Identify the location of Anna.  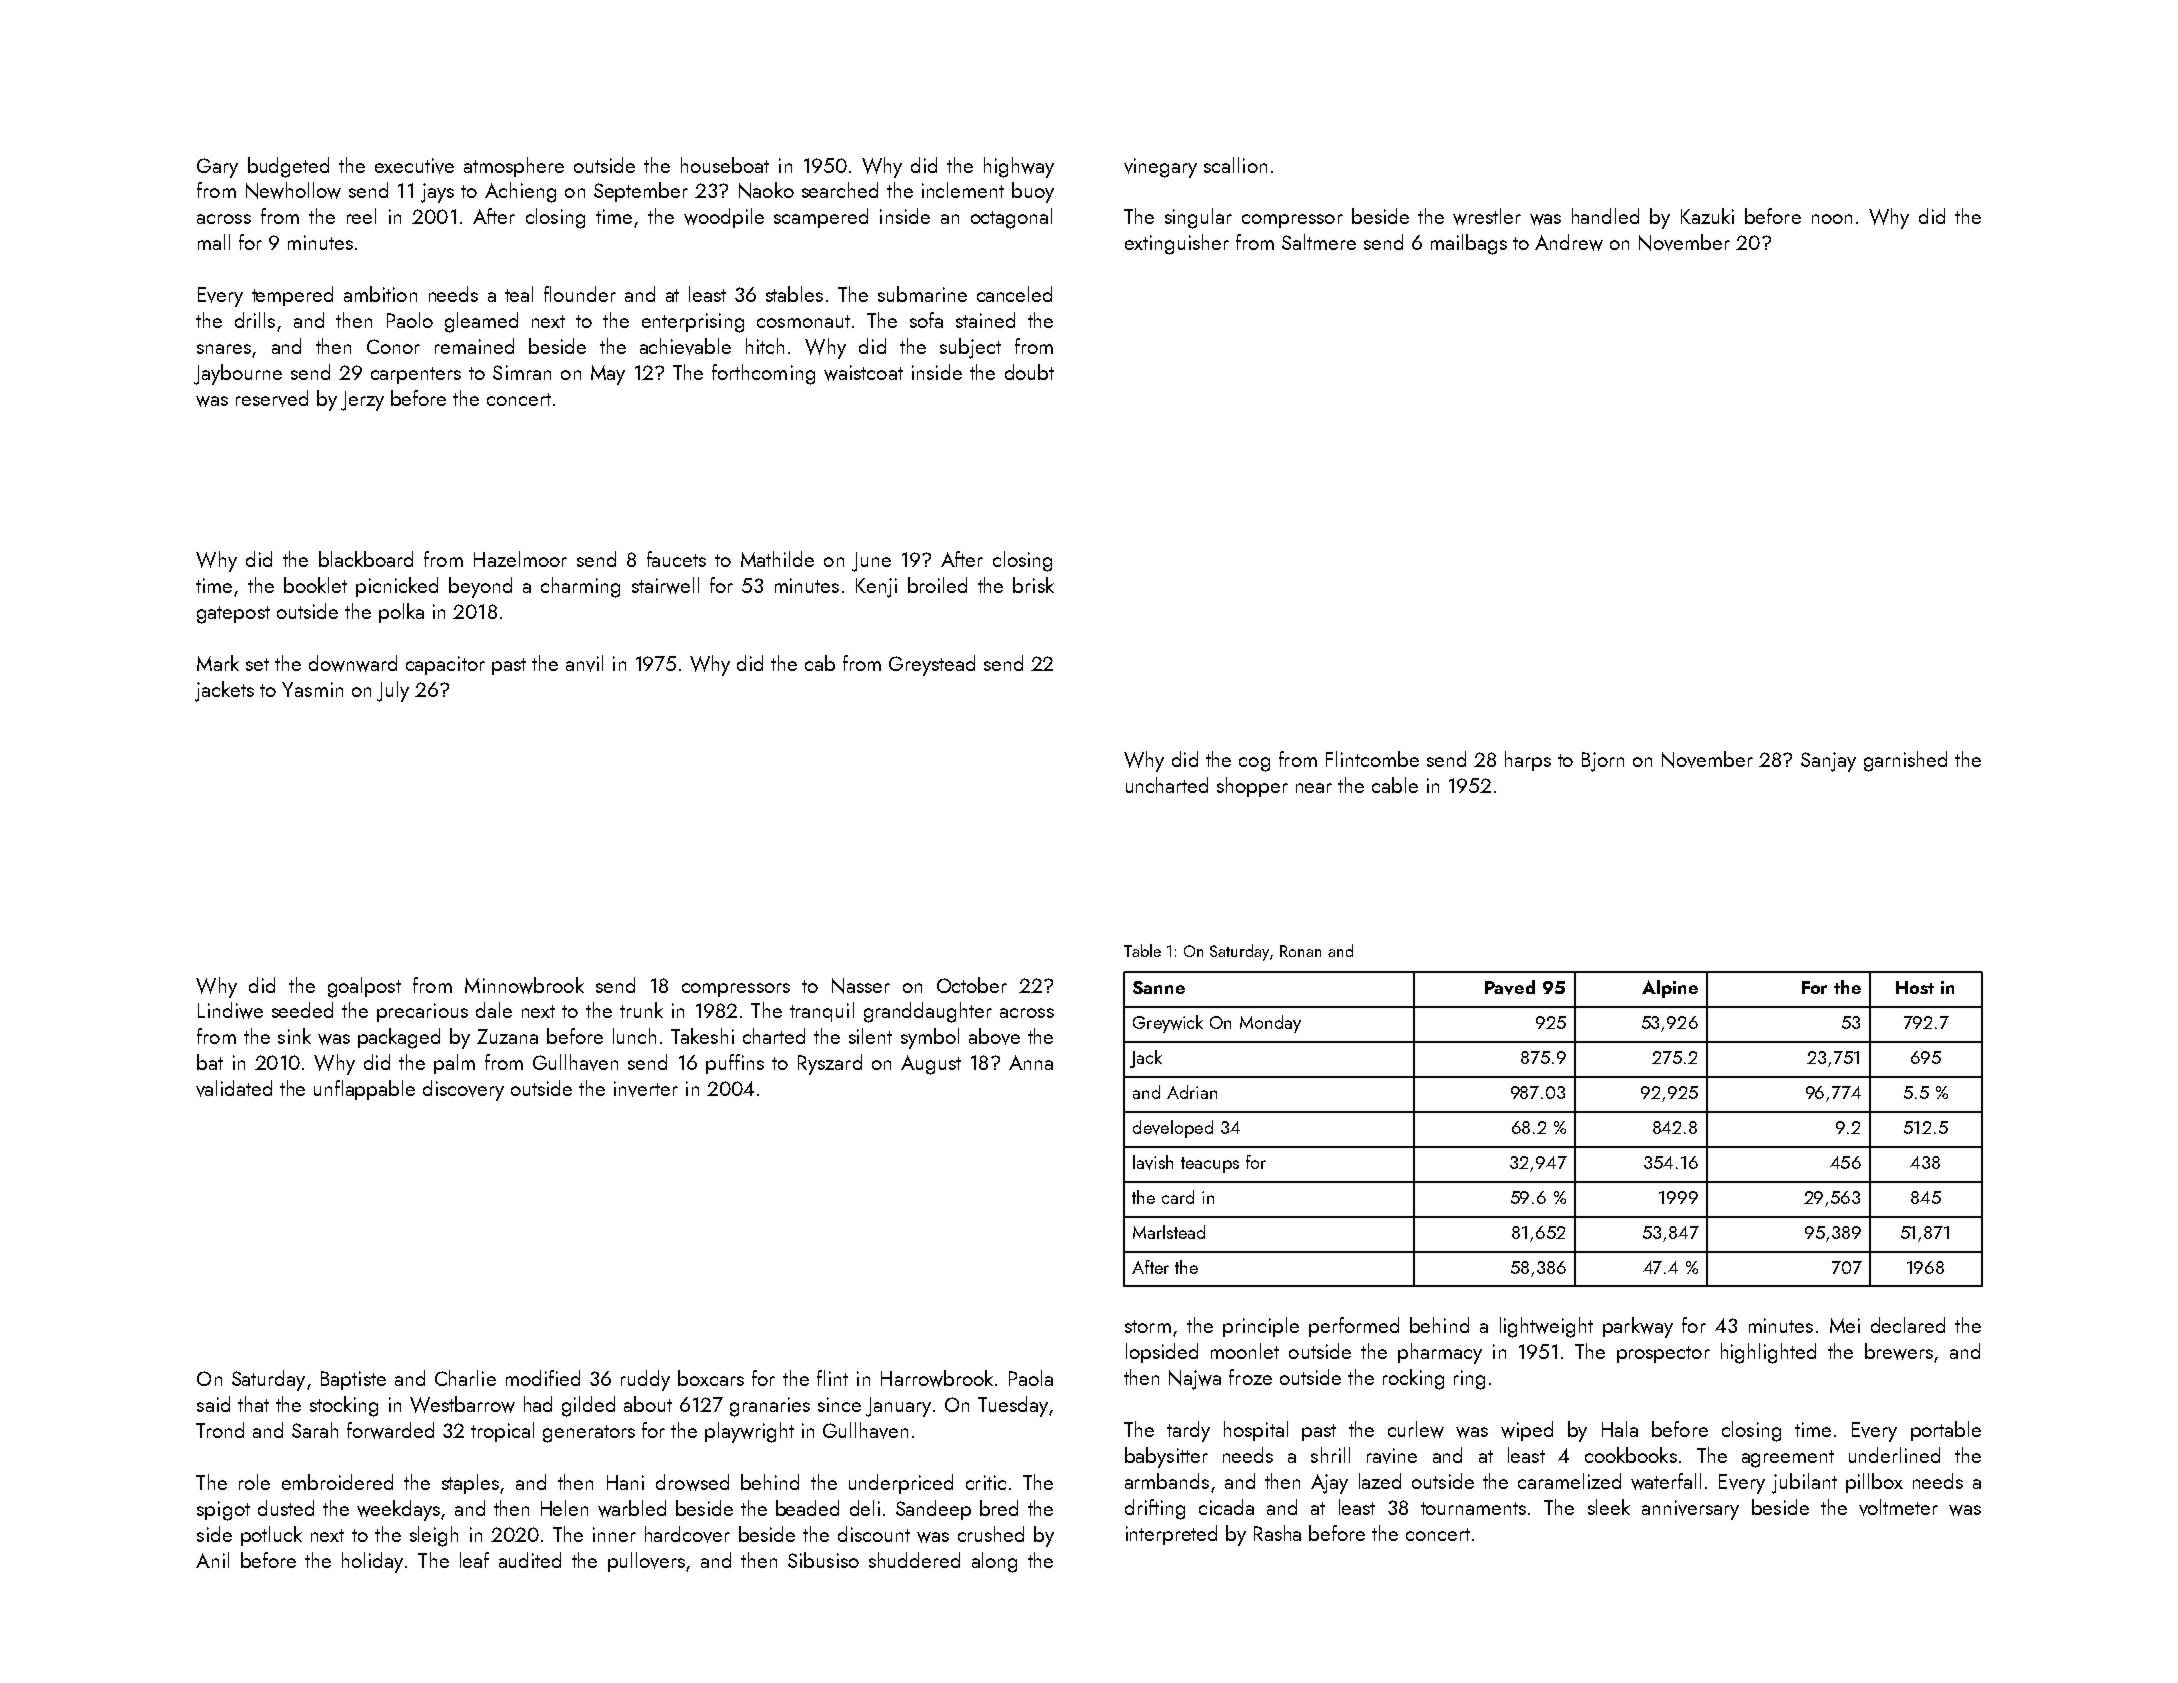
(1031, 1062).
